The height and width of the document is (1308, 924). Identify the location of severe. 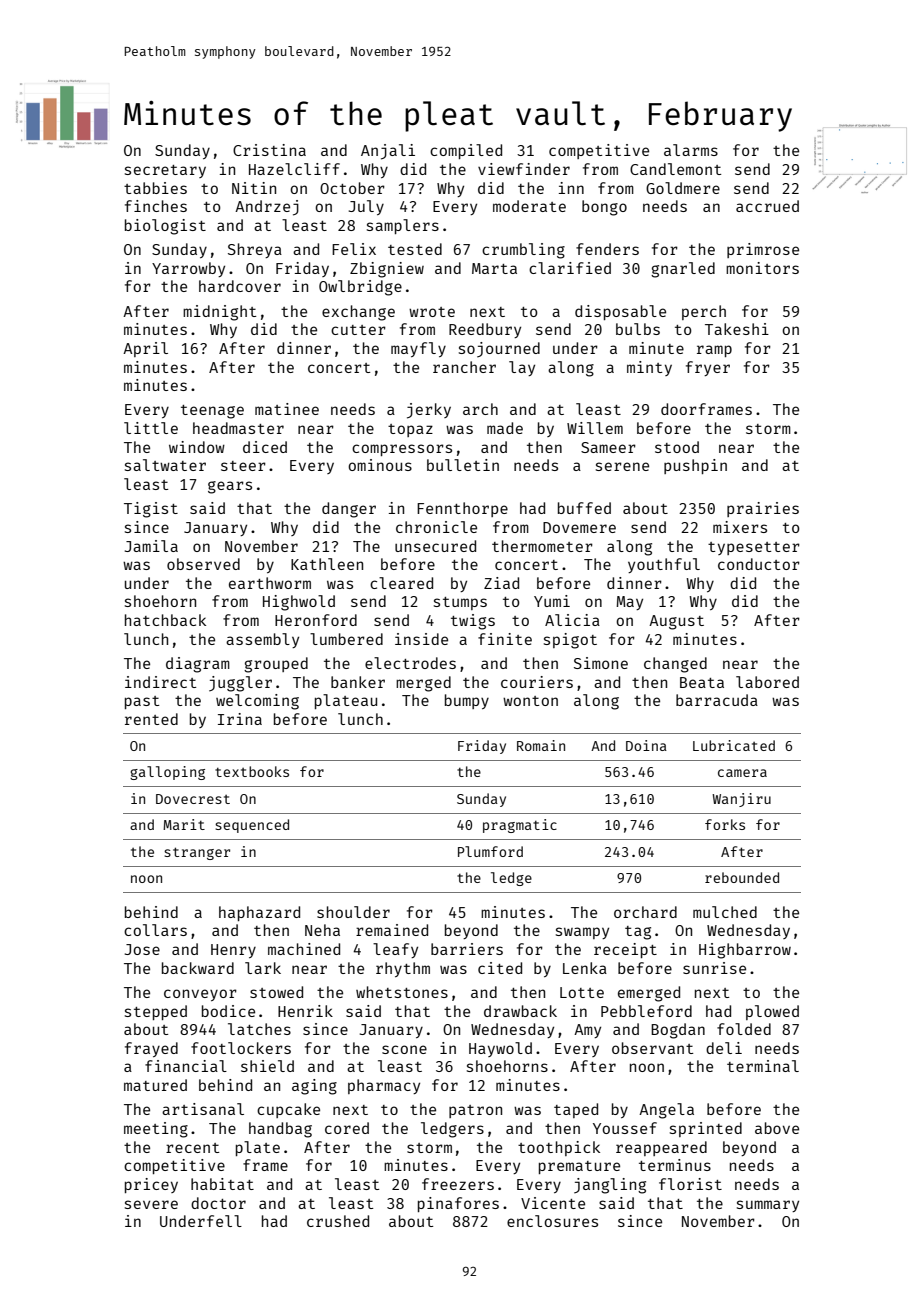
(151, 1204).
